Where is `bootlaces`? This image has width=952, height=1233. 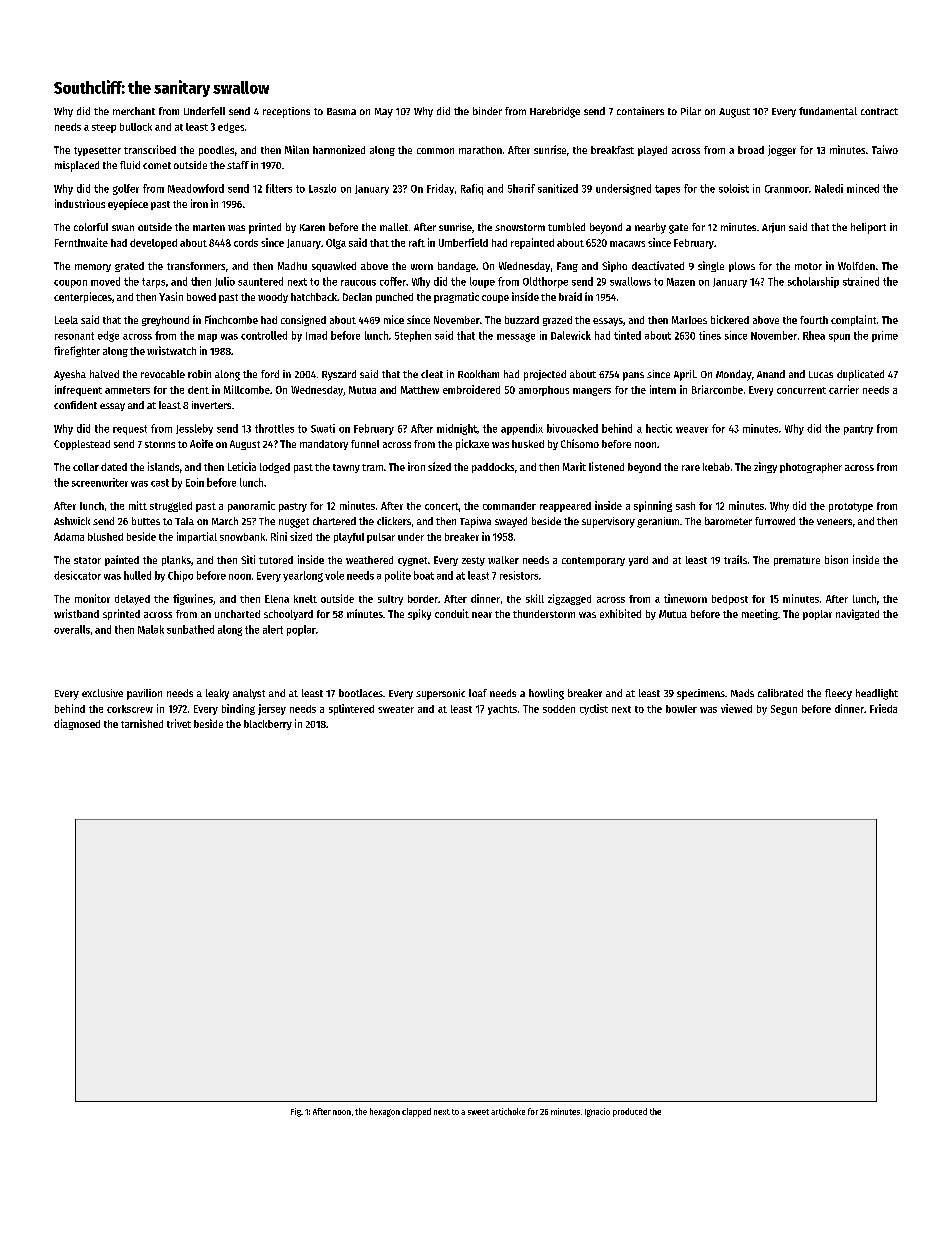 bootlaces is located at coordinates (361, 693).
